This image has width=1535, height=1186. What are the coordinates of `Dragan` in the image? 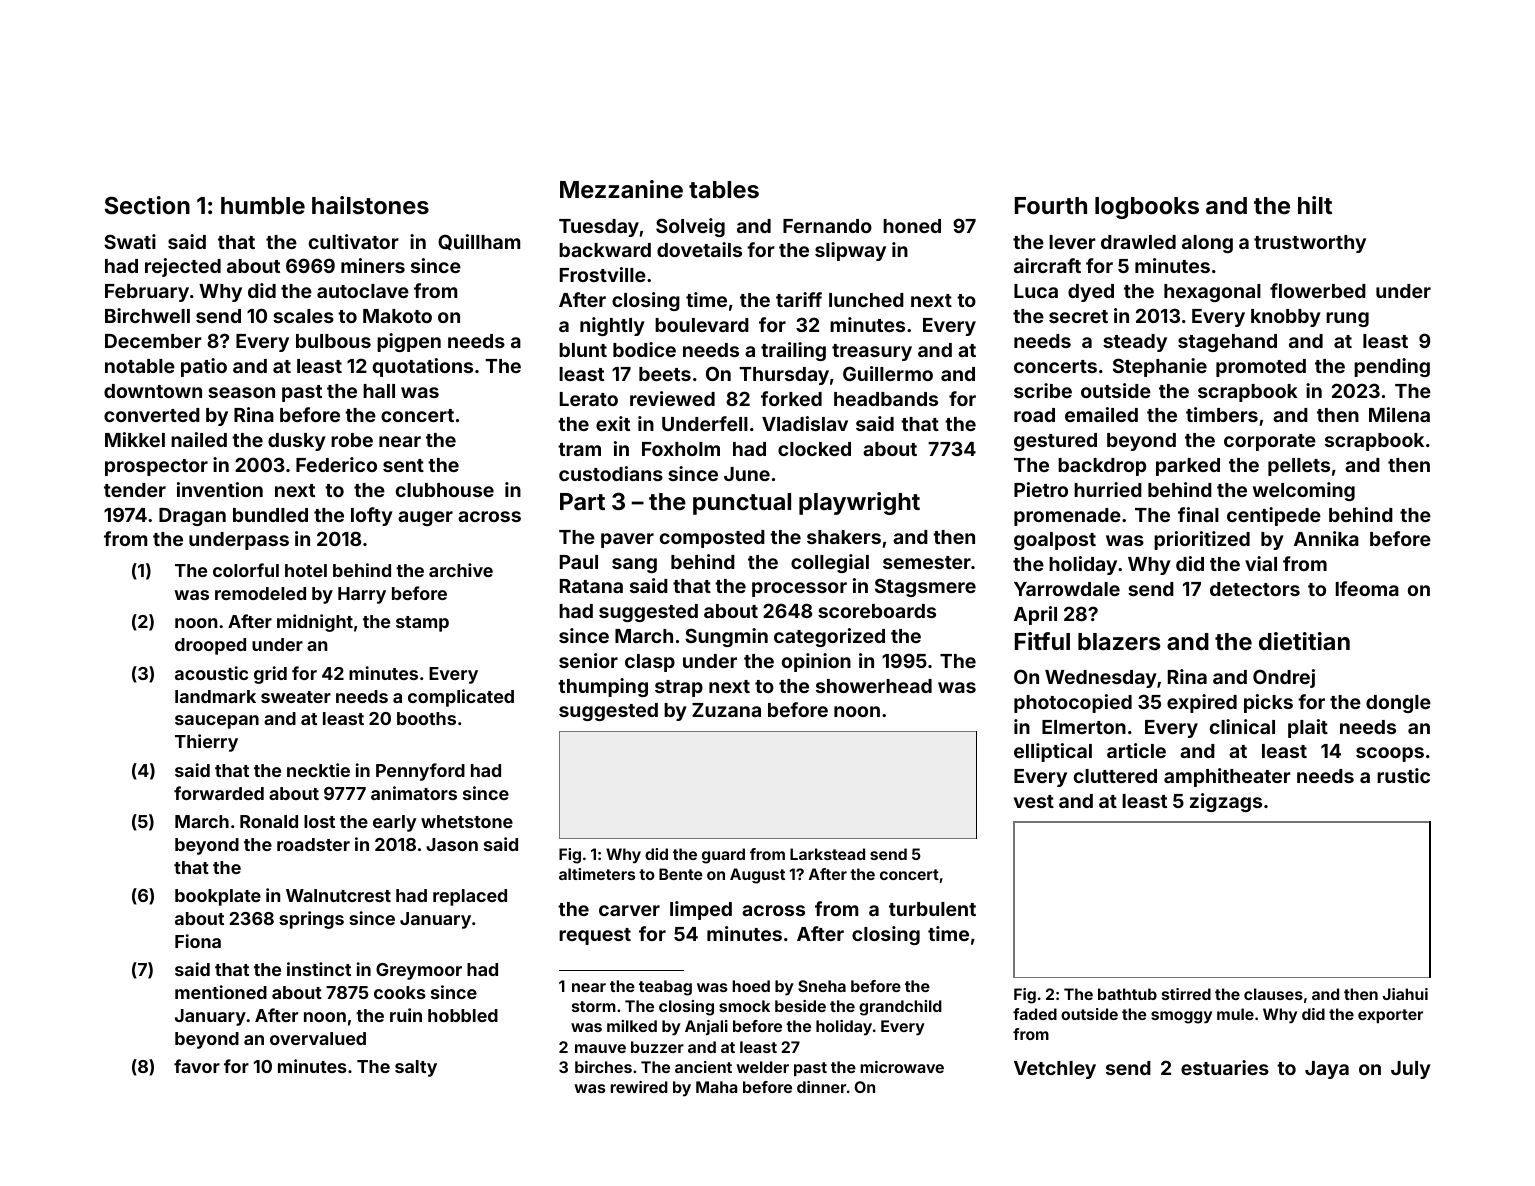 It's located at (192, 517).
